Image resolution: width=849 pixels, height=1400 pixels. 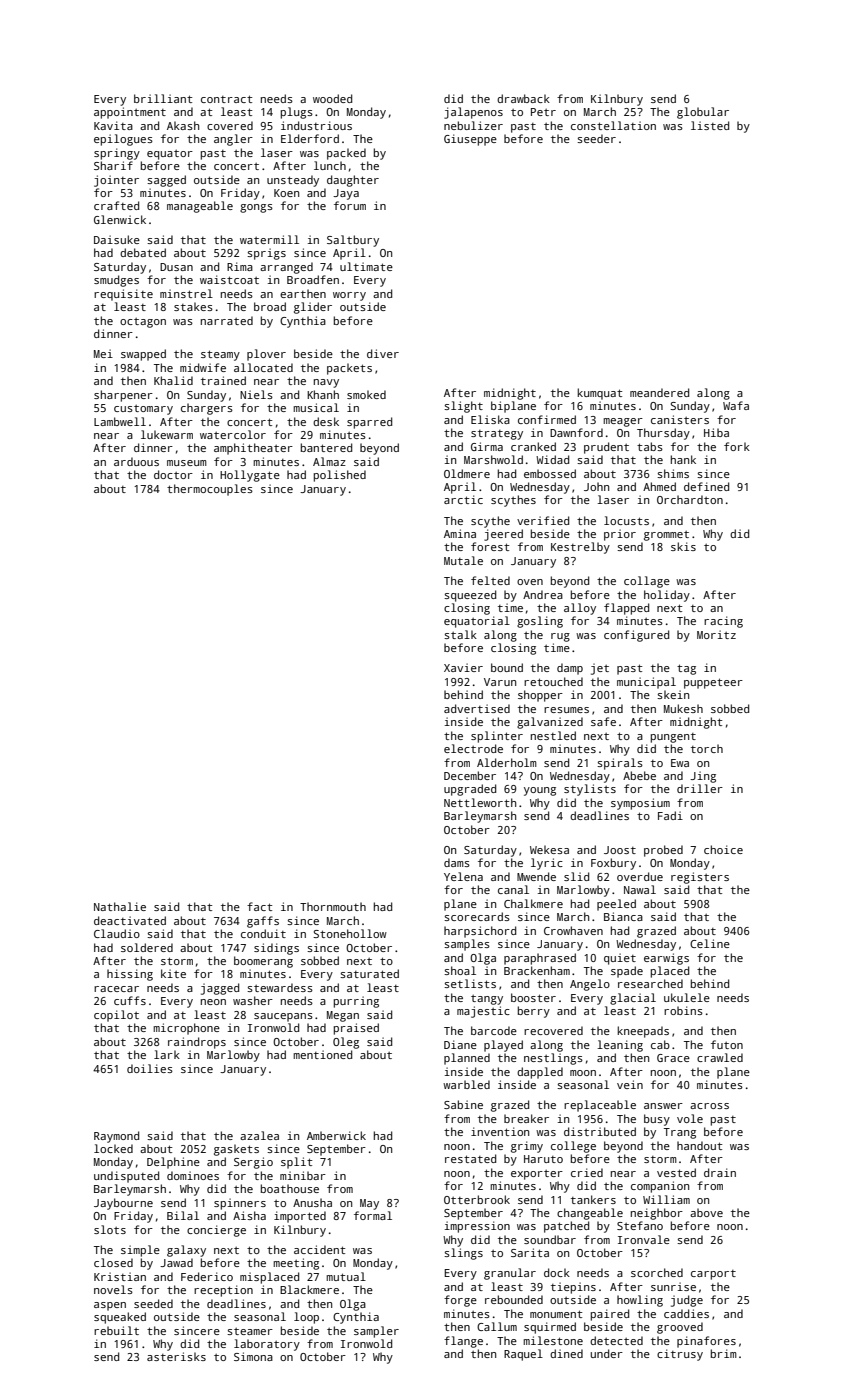 What do you see at coordinates (703, 113) in the document?
I see `globular` at bounding box center [703, 113].
